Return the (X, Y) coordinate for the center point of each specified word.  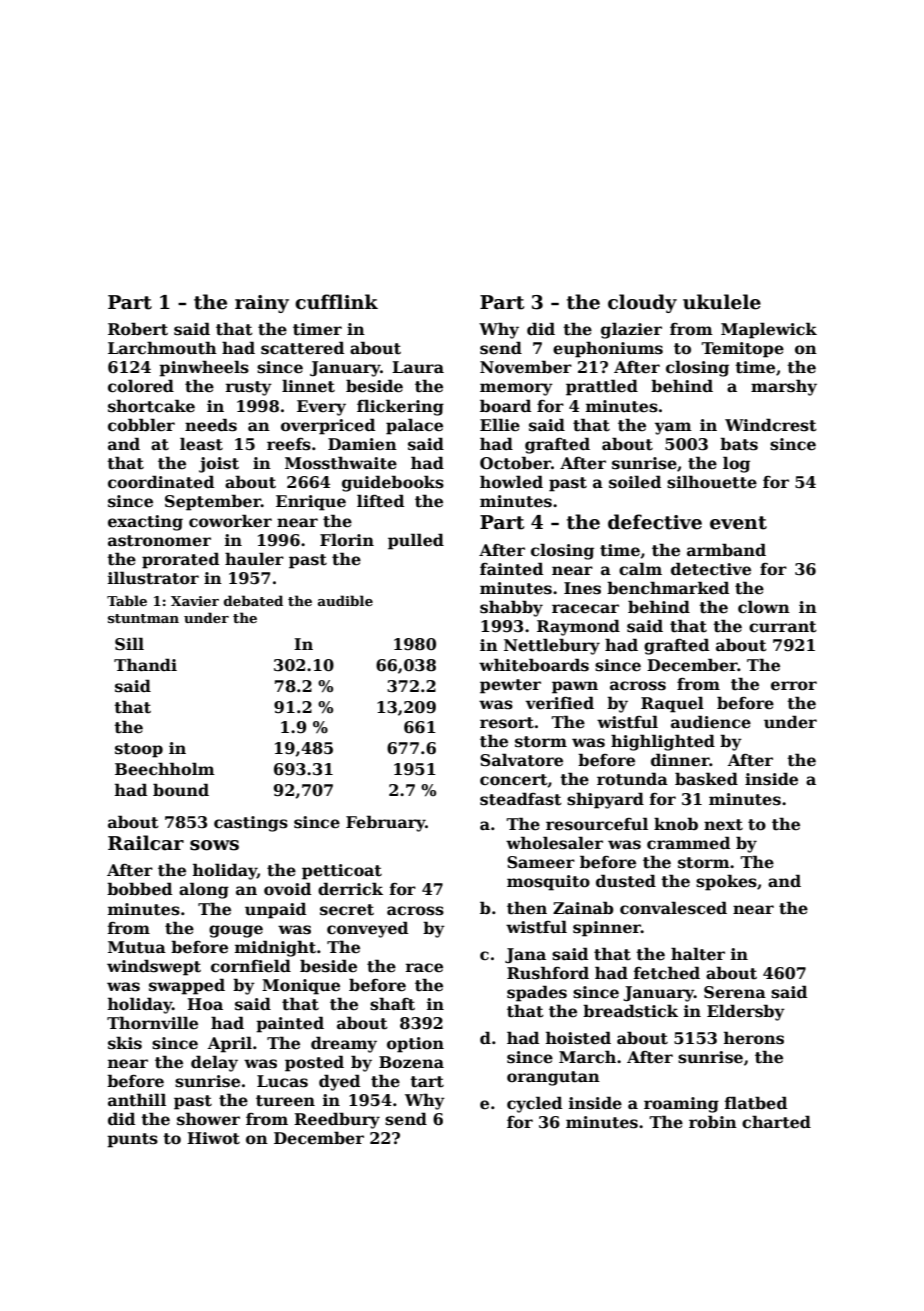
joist (219, 465)
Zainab (583, 907)
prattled (602, 387)
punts (132, 1140)
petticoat (342, 872)
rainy (262, 304)
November (526, 367)
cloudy (642, 303)
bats (739, 444)
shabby (511, 608)
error (794, 686)
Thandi (145, 664)
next (723, 825)
